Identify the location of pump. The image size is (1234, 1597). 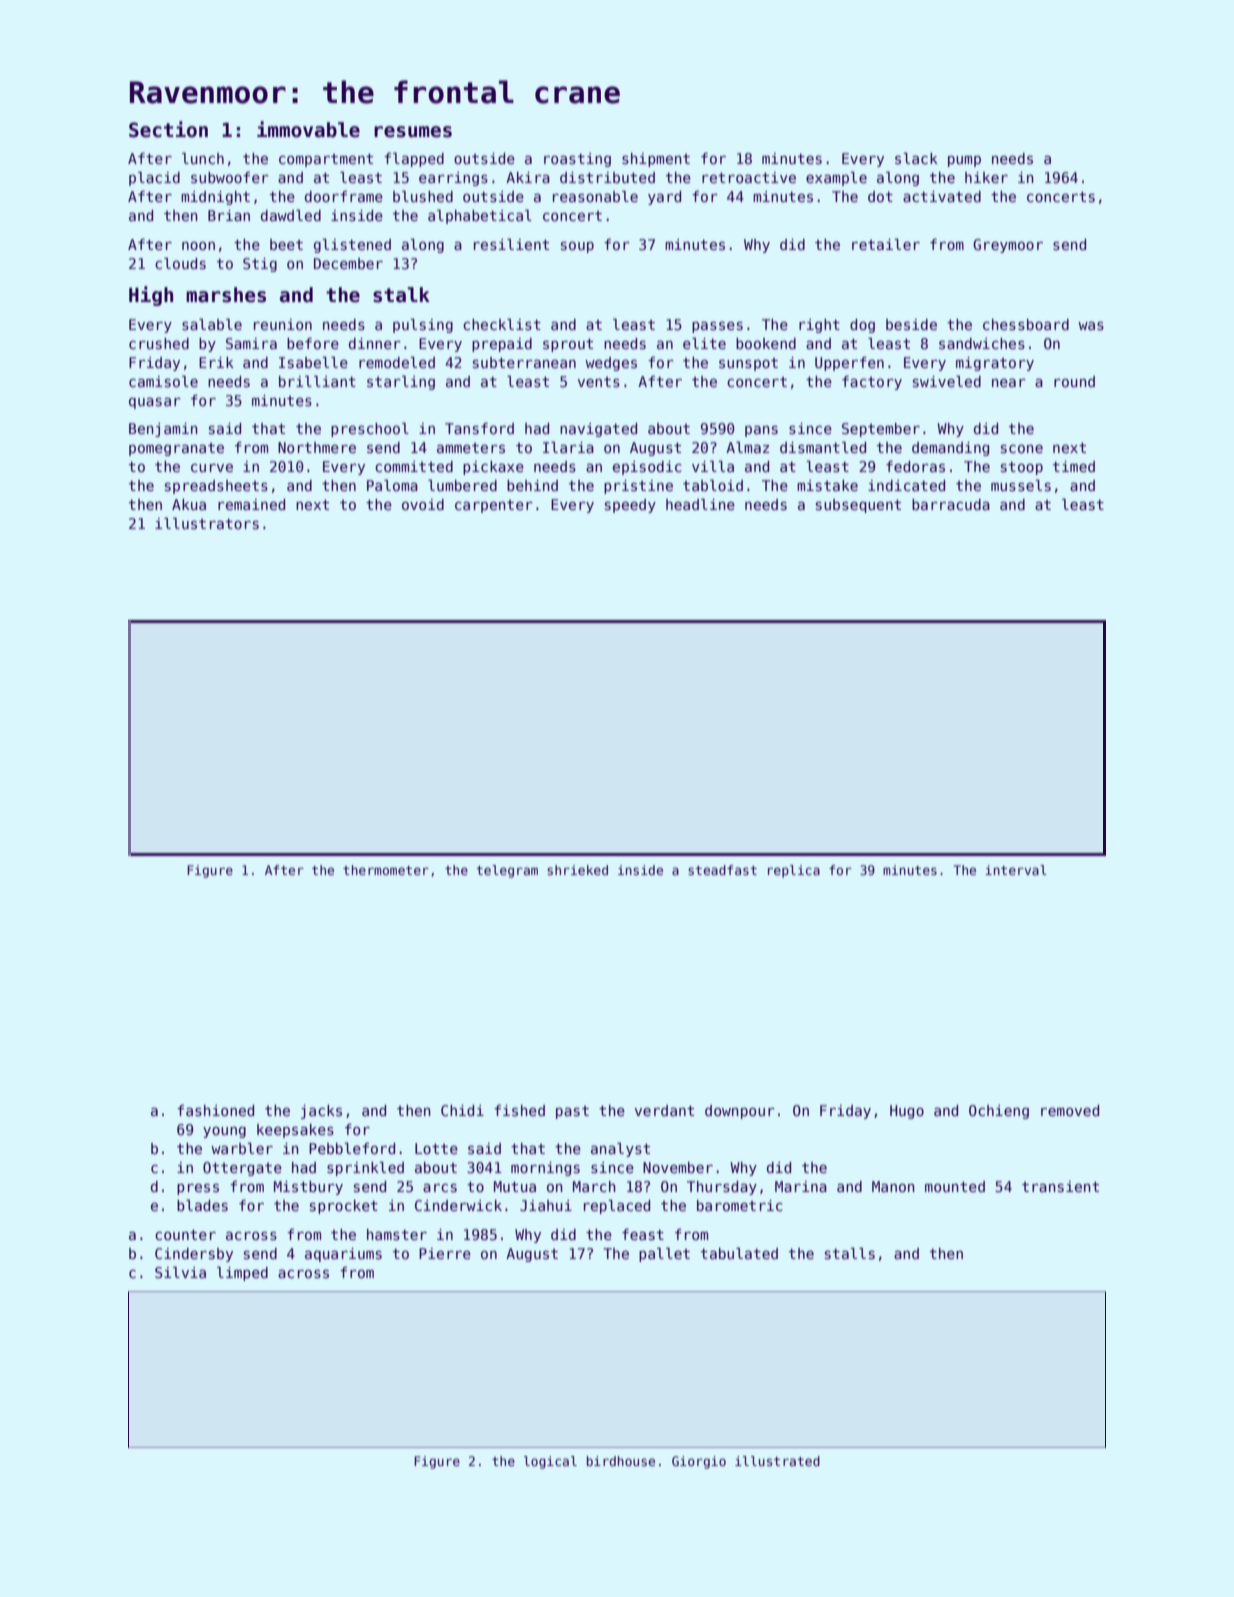
(964, 161).
